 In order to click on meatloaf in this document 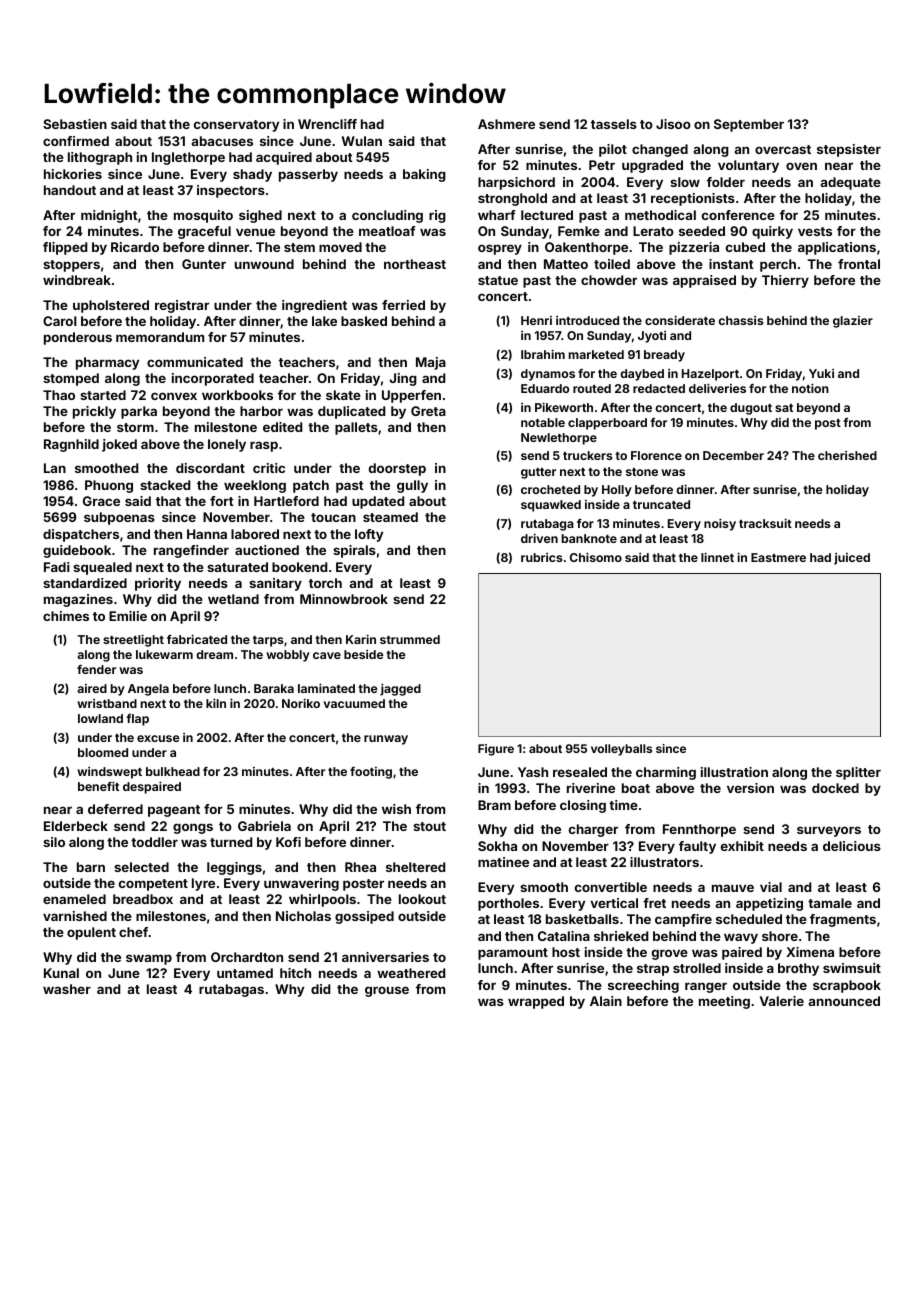, I will do `click(387, 231)`.
